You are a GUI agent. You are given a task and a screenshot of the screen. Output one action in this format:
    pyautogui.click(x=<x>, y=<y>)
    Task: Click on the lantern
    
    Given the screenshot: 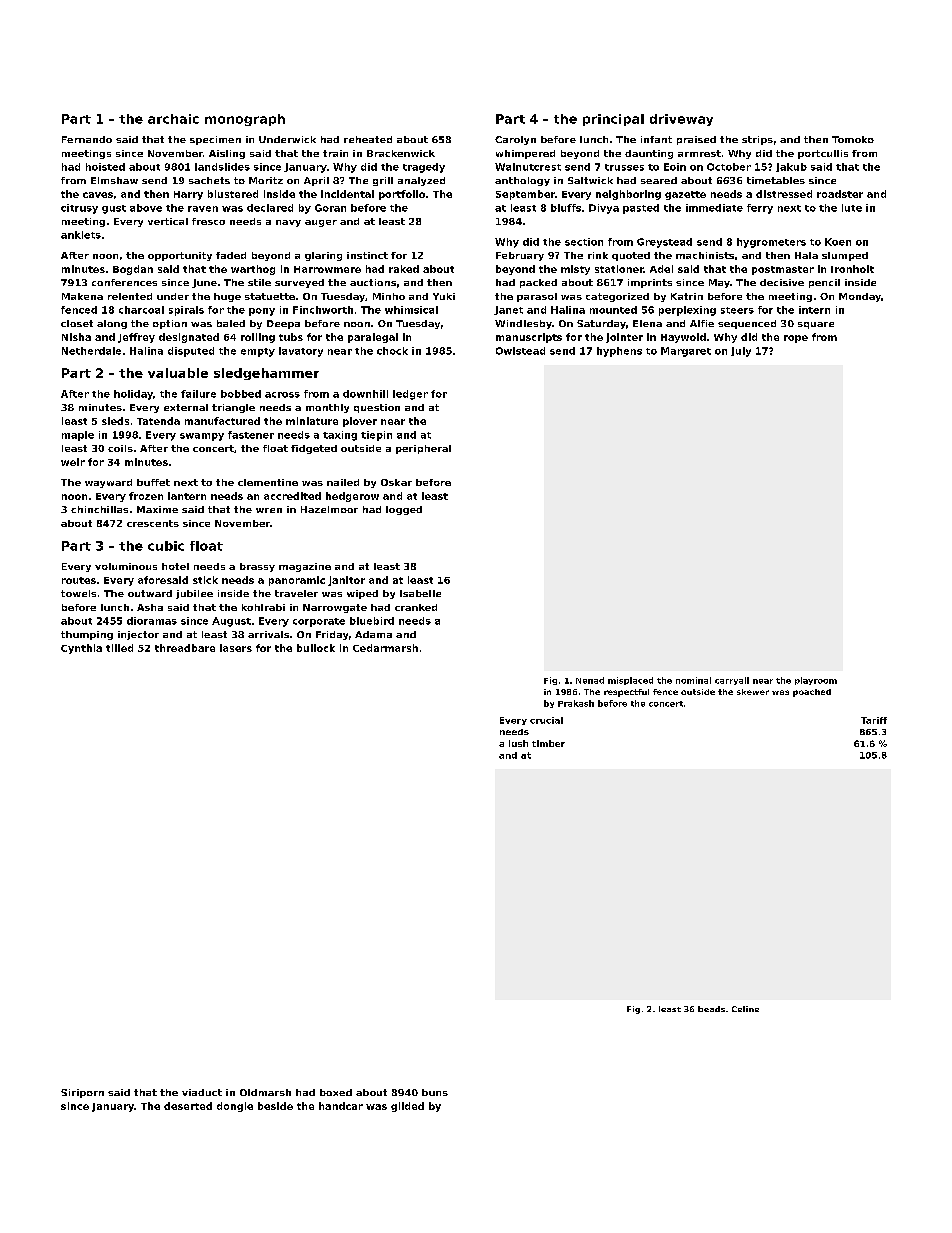 What is the action you would take?
    pyautogui.click(x=187, y=496)
